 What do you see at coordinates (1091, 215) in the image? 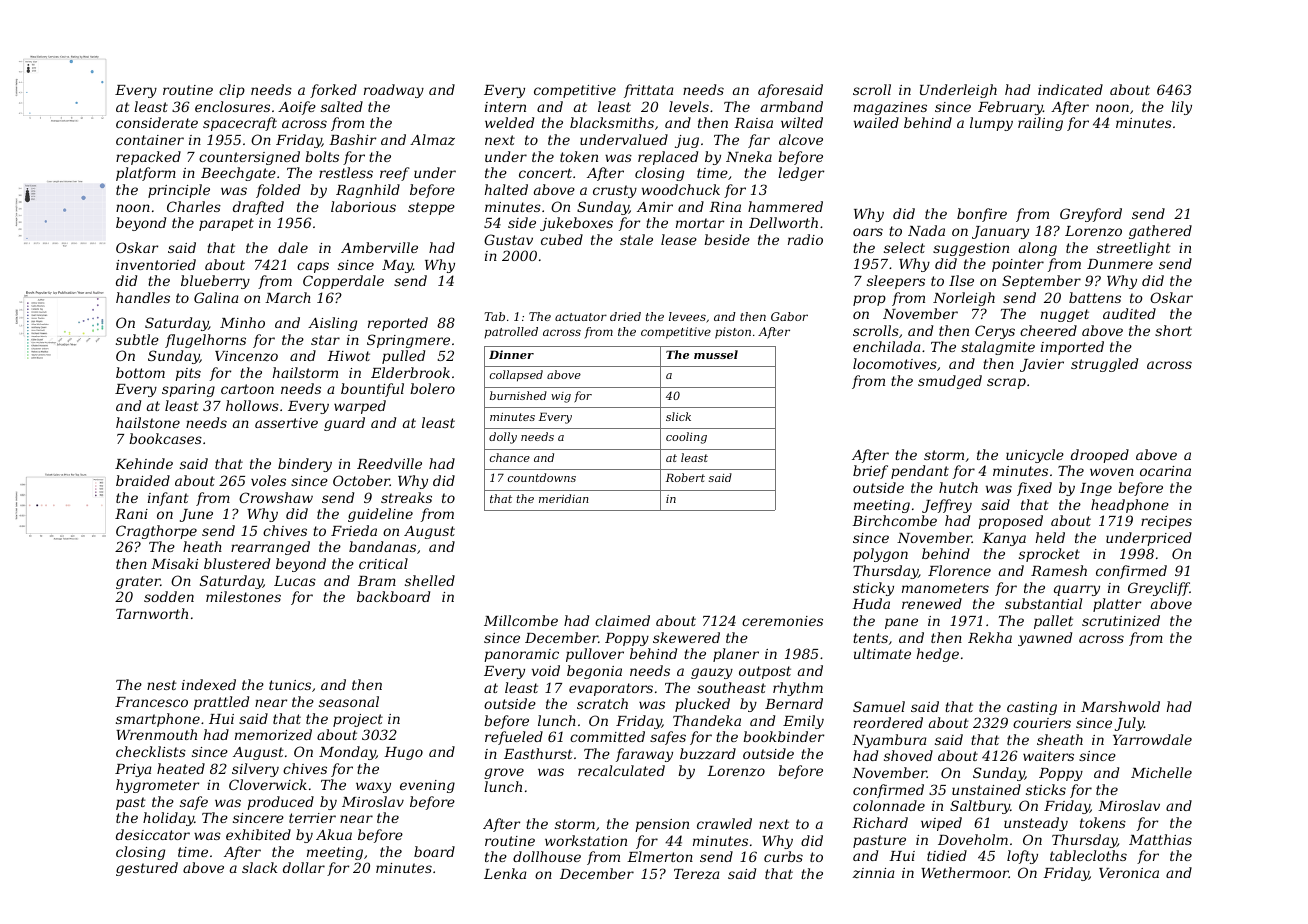
I see `Greyford` at bounding box center [1091, 215].
